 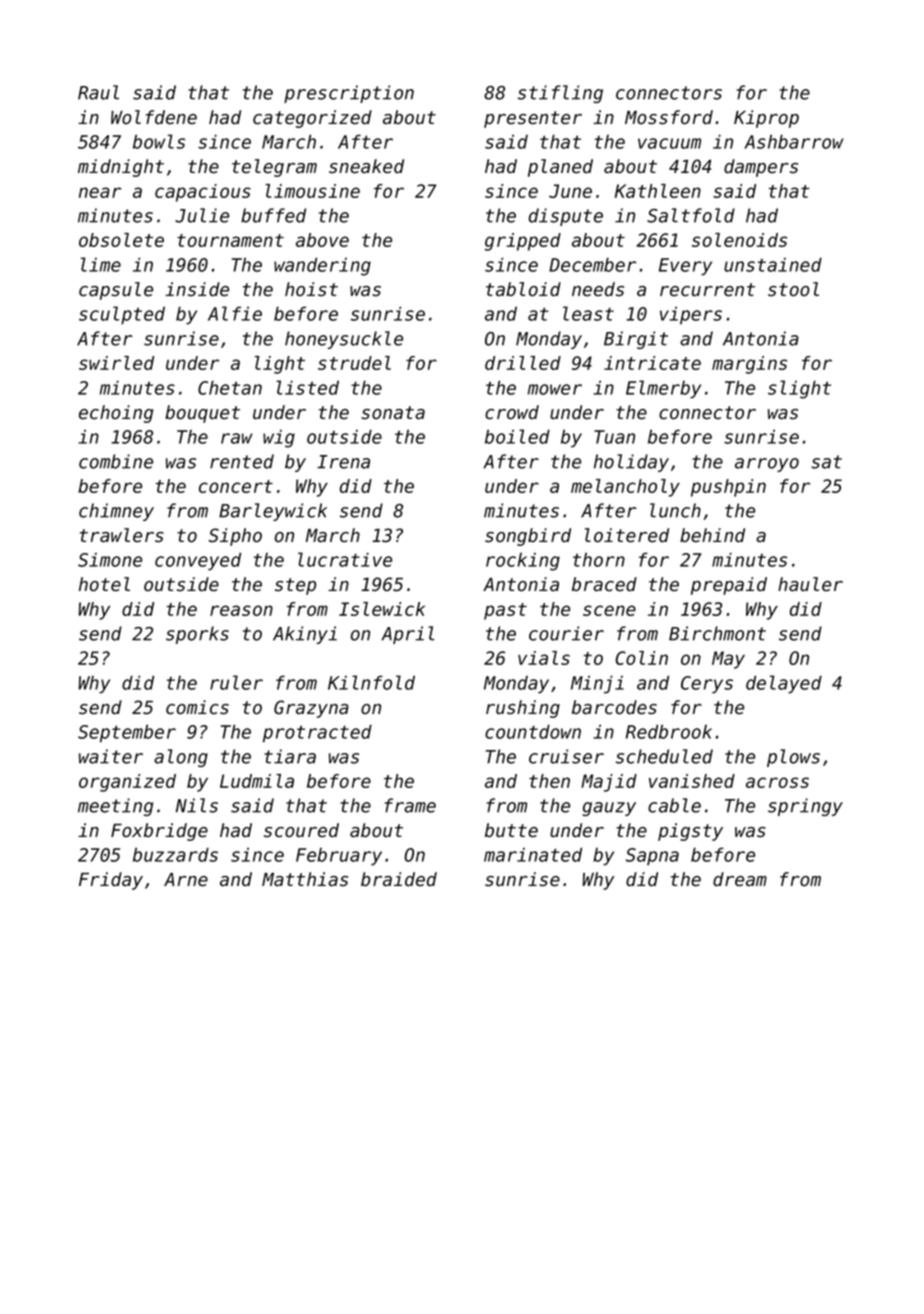 What do you see at coordinates (533, 854) in the document?
I see `marinated` at bounding box center [533, 854].
